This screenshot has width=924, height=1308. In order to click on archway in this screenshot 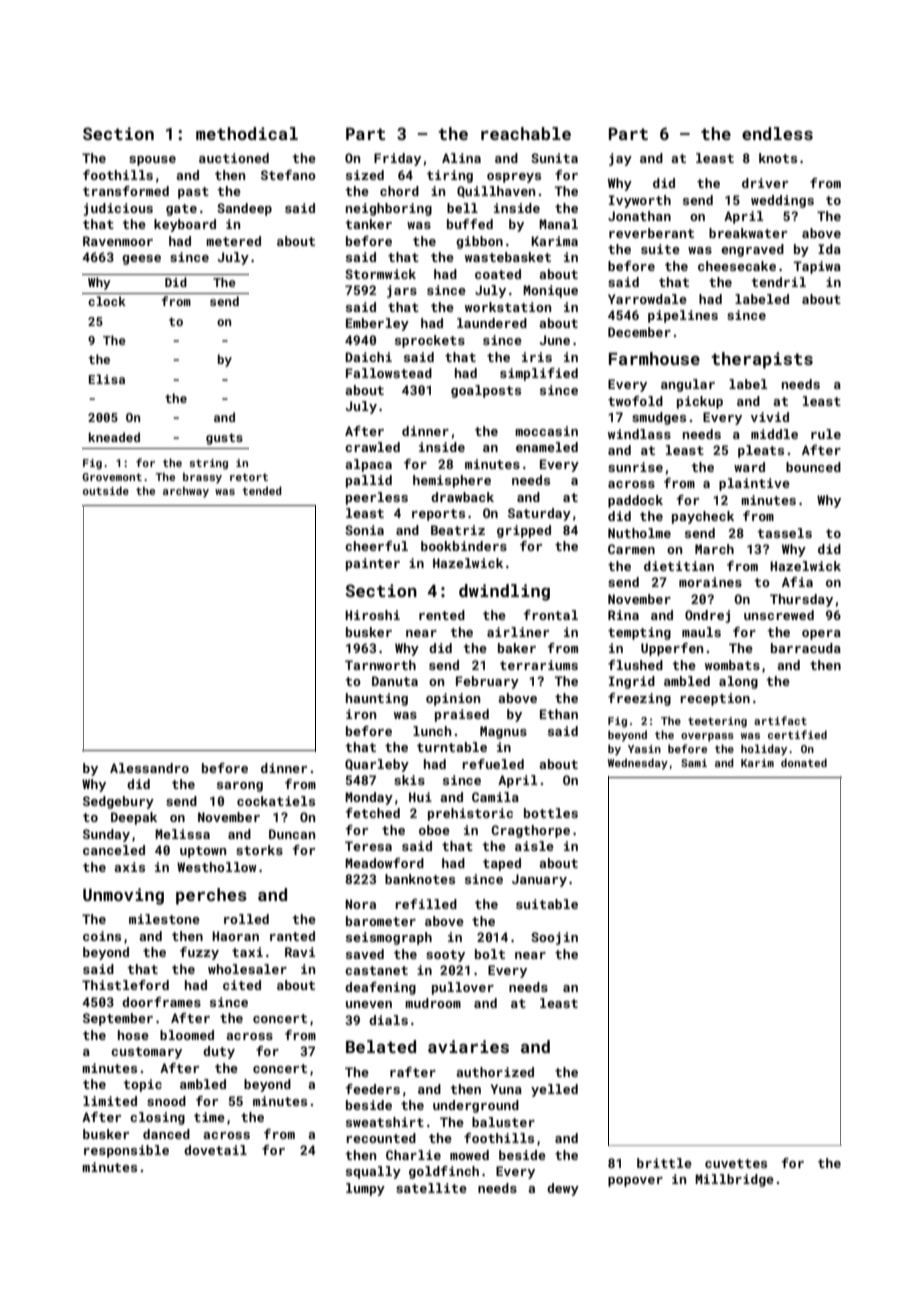, I will do `click(186, 492)`.
